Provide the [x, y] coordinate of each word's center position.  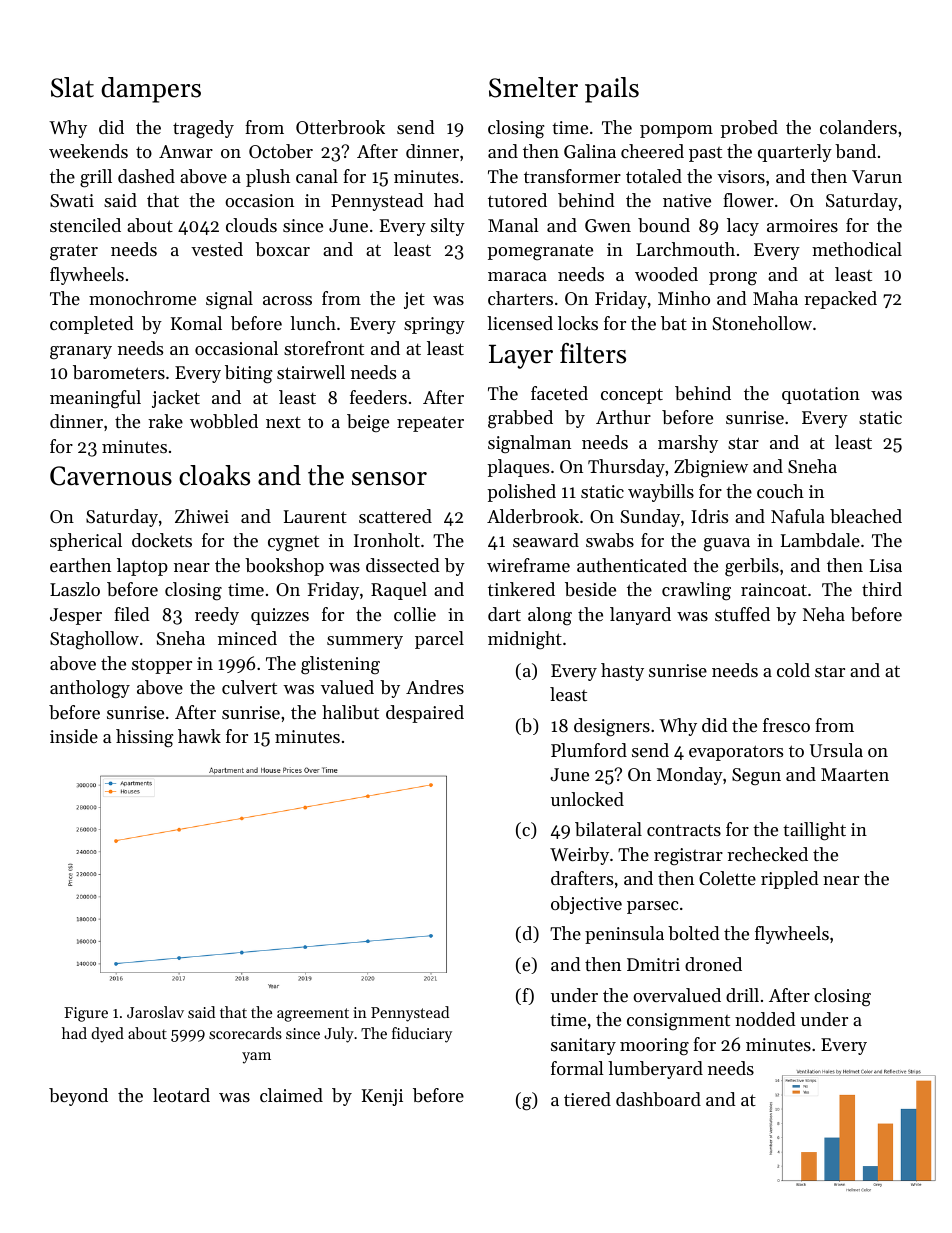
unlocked [587, 799]
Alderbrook [533, 516]
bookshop [284, 567]
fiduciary [422, 1035]
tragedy [203, 129]
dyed [107, 1035]
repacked [840, 300]
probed [749, 129]
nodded [765, 1019]
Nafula [798, 516]
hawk [199, 736]
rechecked [767, 854]
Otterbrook [340, 127]
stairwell [311, 372]
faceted [559, 393]
